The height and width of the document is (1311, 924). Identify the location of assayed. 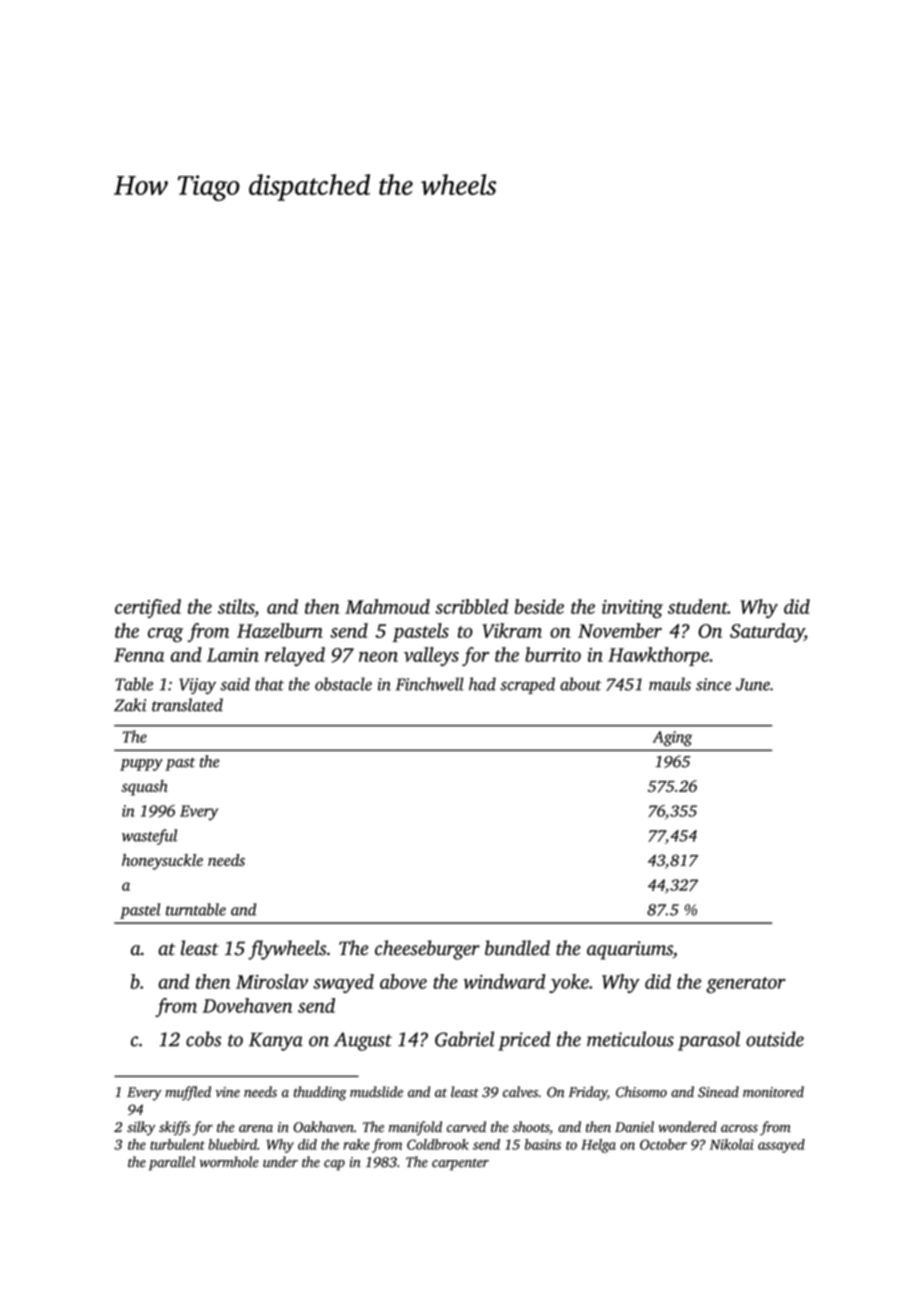
(781, 1146).
